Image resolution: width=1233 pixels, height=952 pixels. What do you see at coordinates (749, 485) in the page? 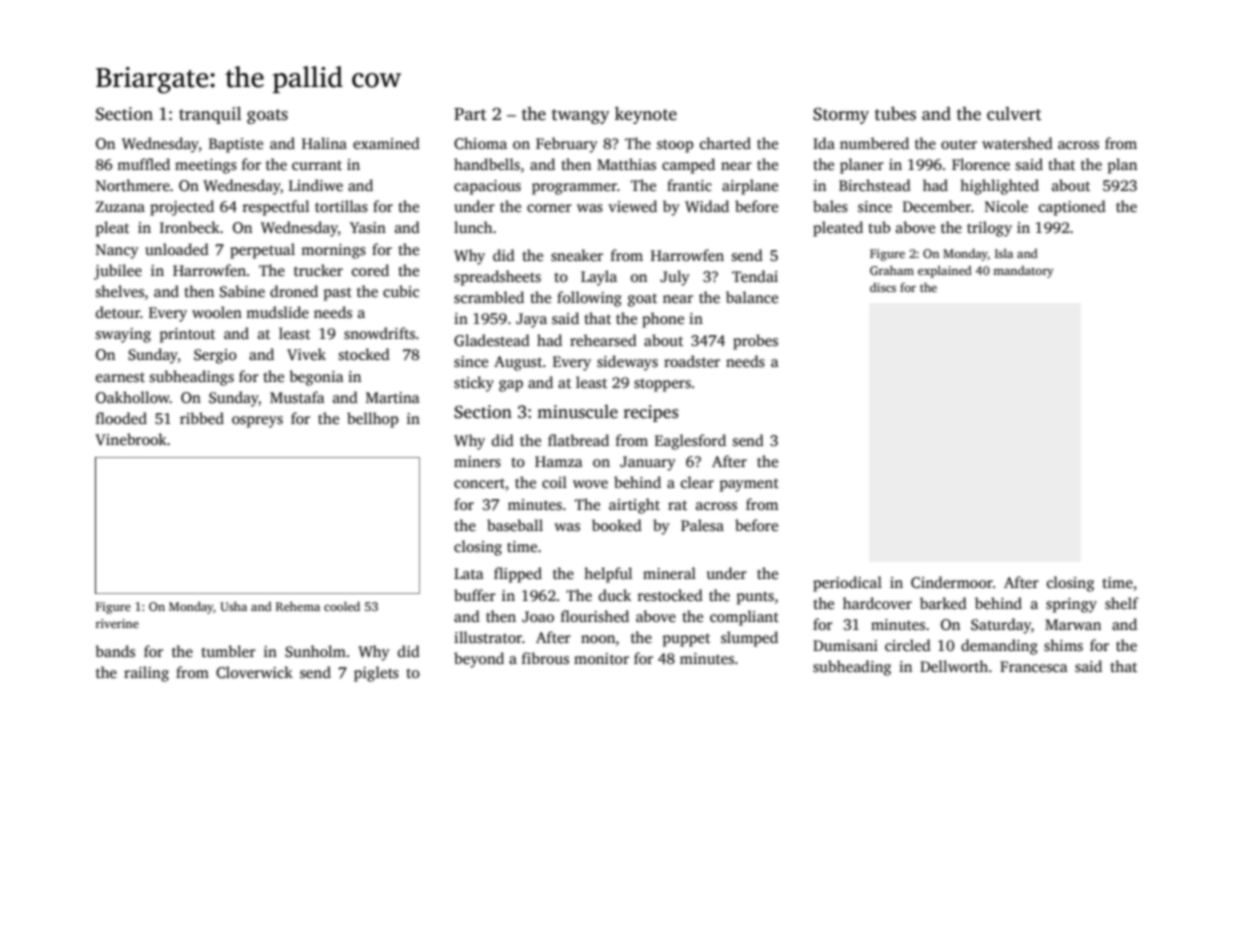
I see `payment` at bounding box center [749, 485].
